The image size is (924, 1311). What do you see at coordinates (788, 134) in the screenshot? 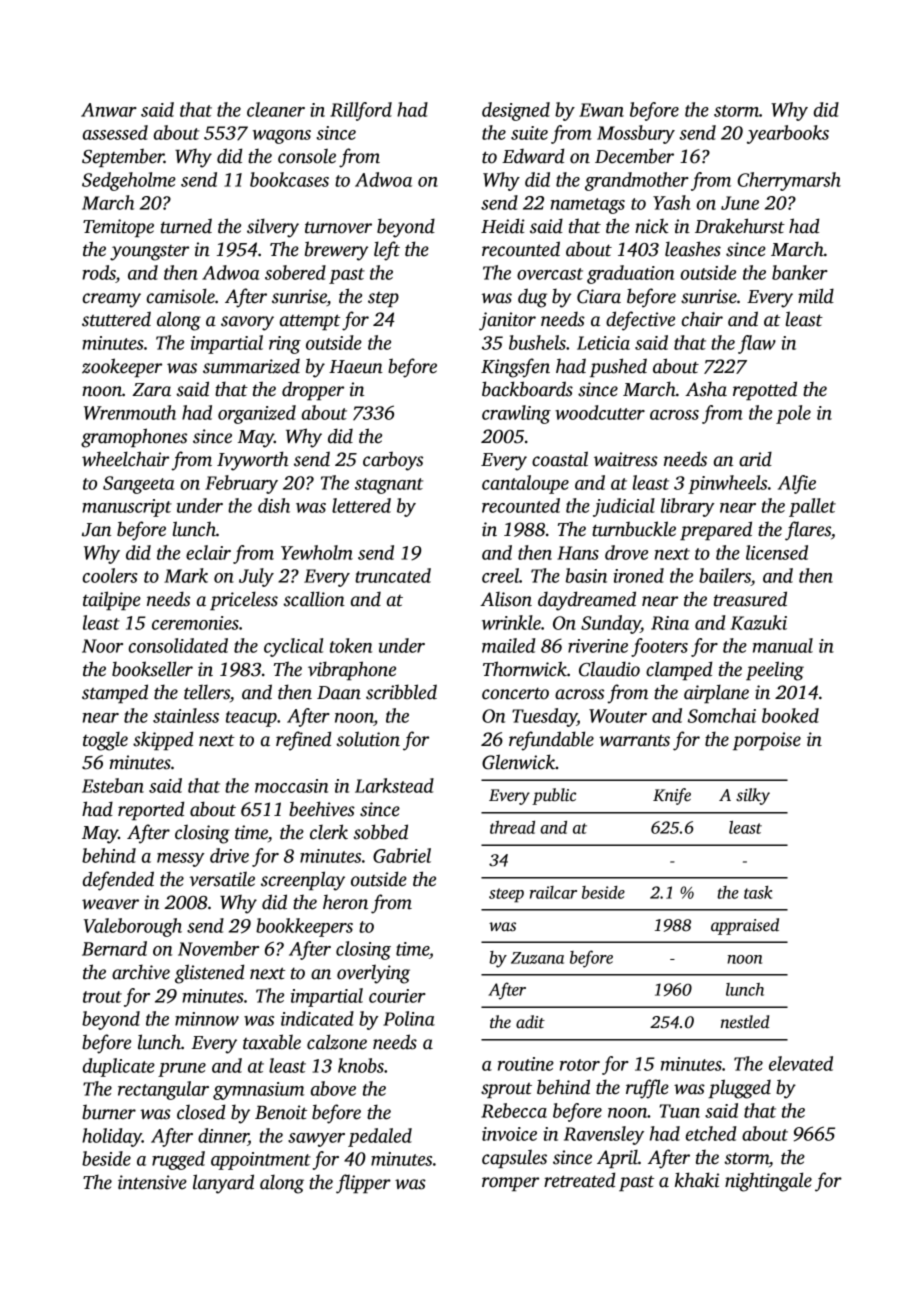
I see `yearbooks` at bounding box center [788, 134].
